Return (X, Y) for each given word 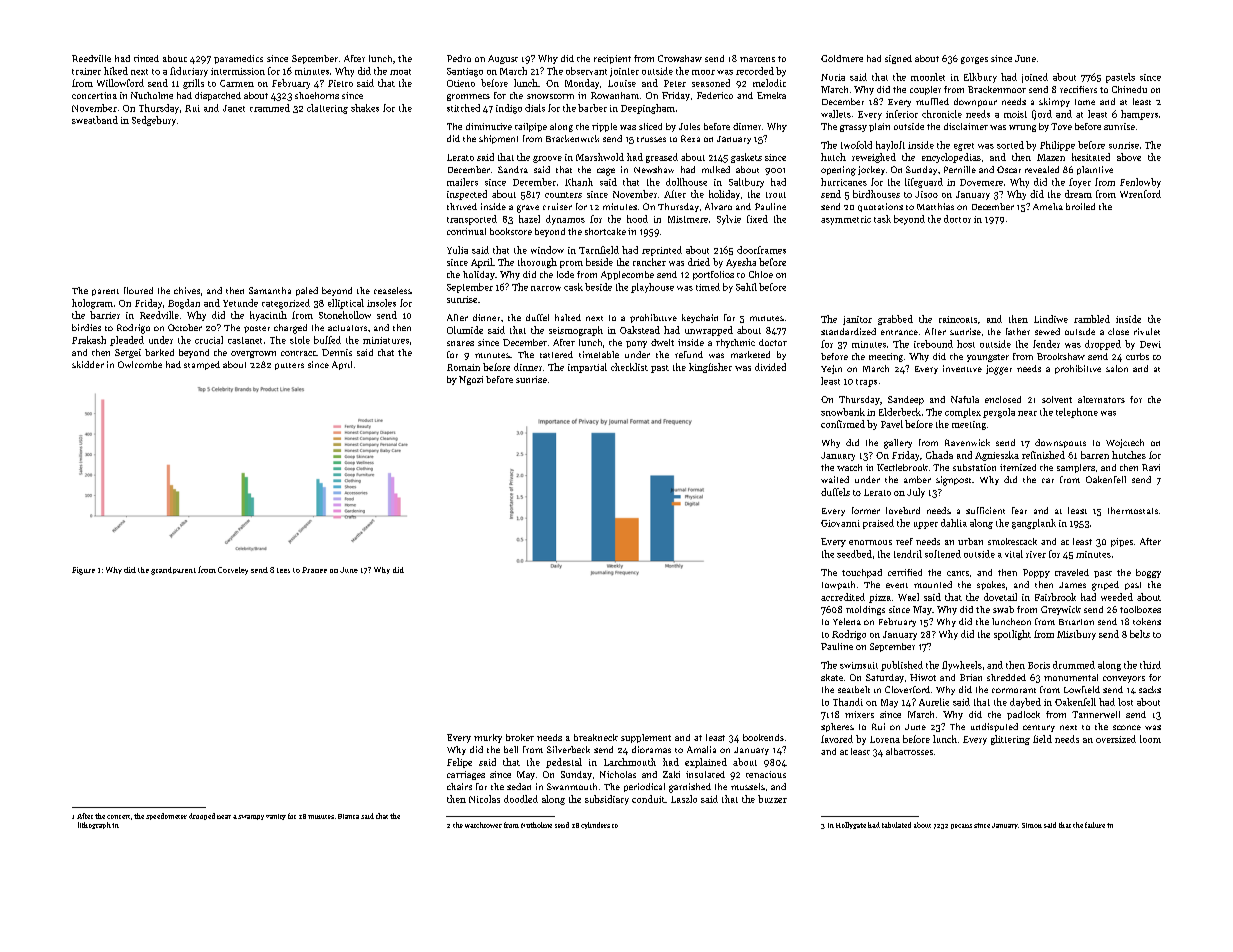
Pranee (314, 570)
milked (716, 169)
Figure (83, 571)
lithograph (94, 825)
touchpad (862, 573)
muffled (932, 101)
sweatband (95, 120)
